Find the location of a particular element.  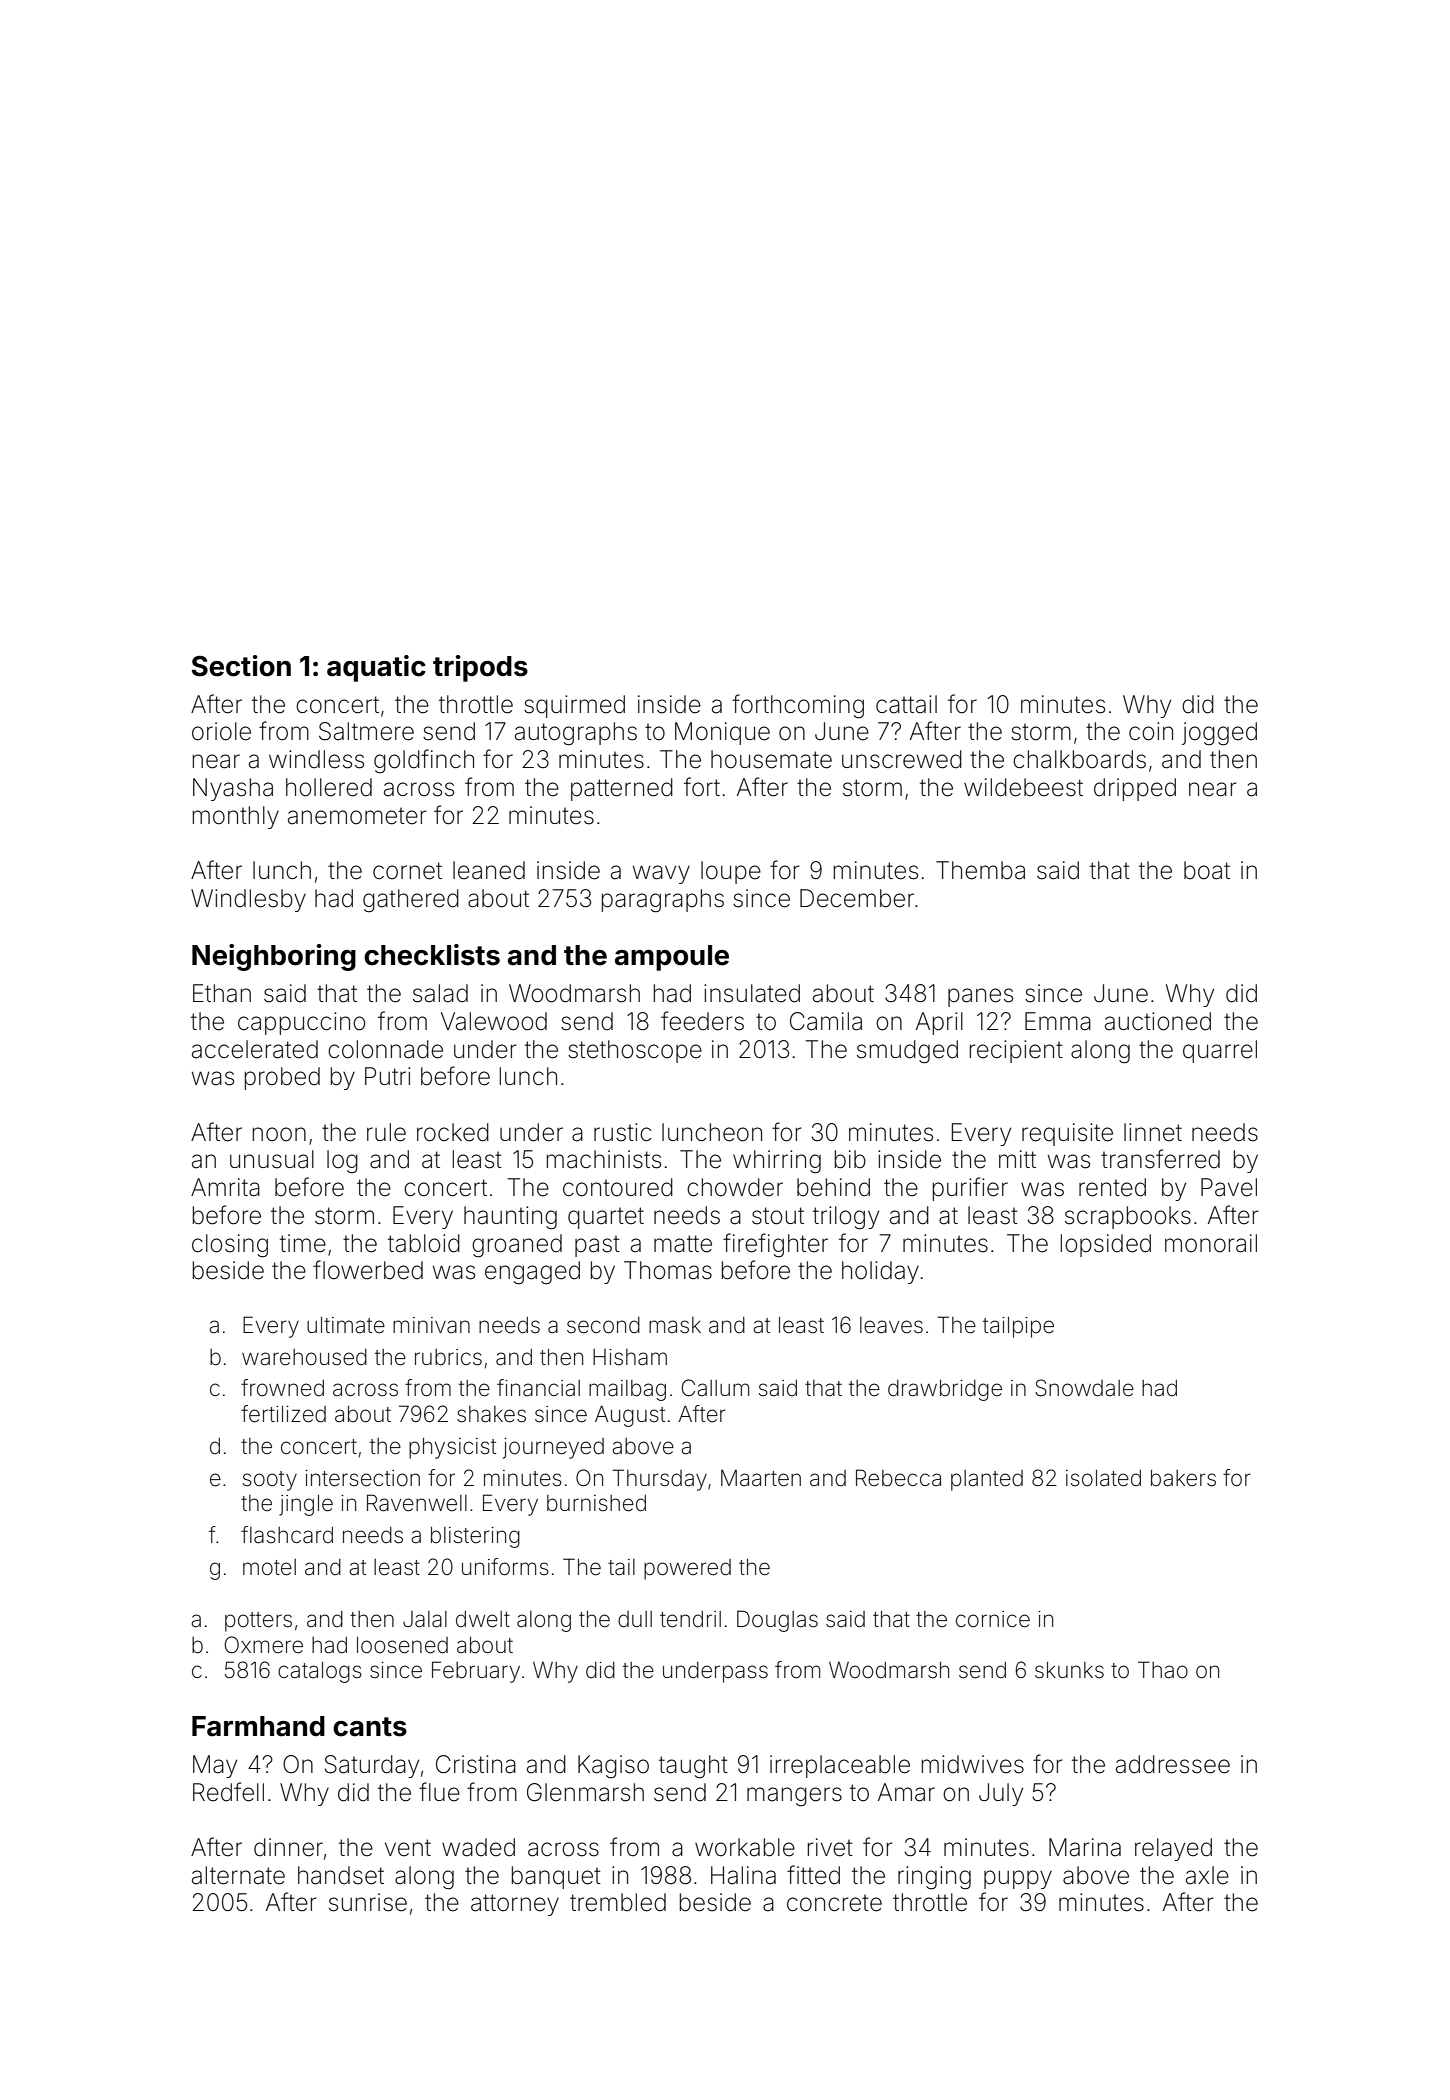

sunrise is located at coordinates (368, 1902).
